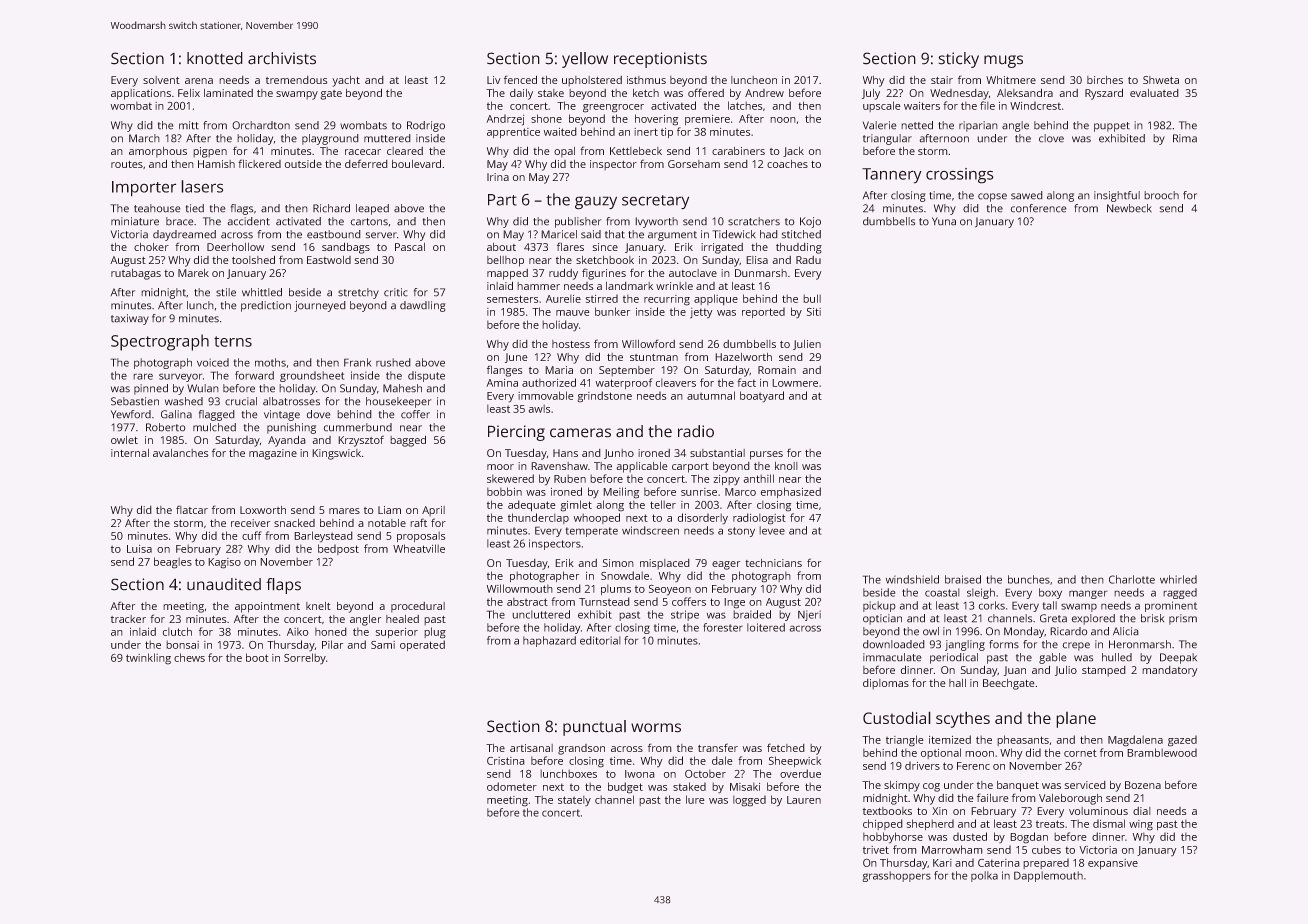 Image resolution: width=1308 pixels, height=924 pixels. I want to click on uncluttered, so click(541, 614).
